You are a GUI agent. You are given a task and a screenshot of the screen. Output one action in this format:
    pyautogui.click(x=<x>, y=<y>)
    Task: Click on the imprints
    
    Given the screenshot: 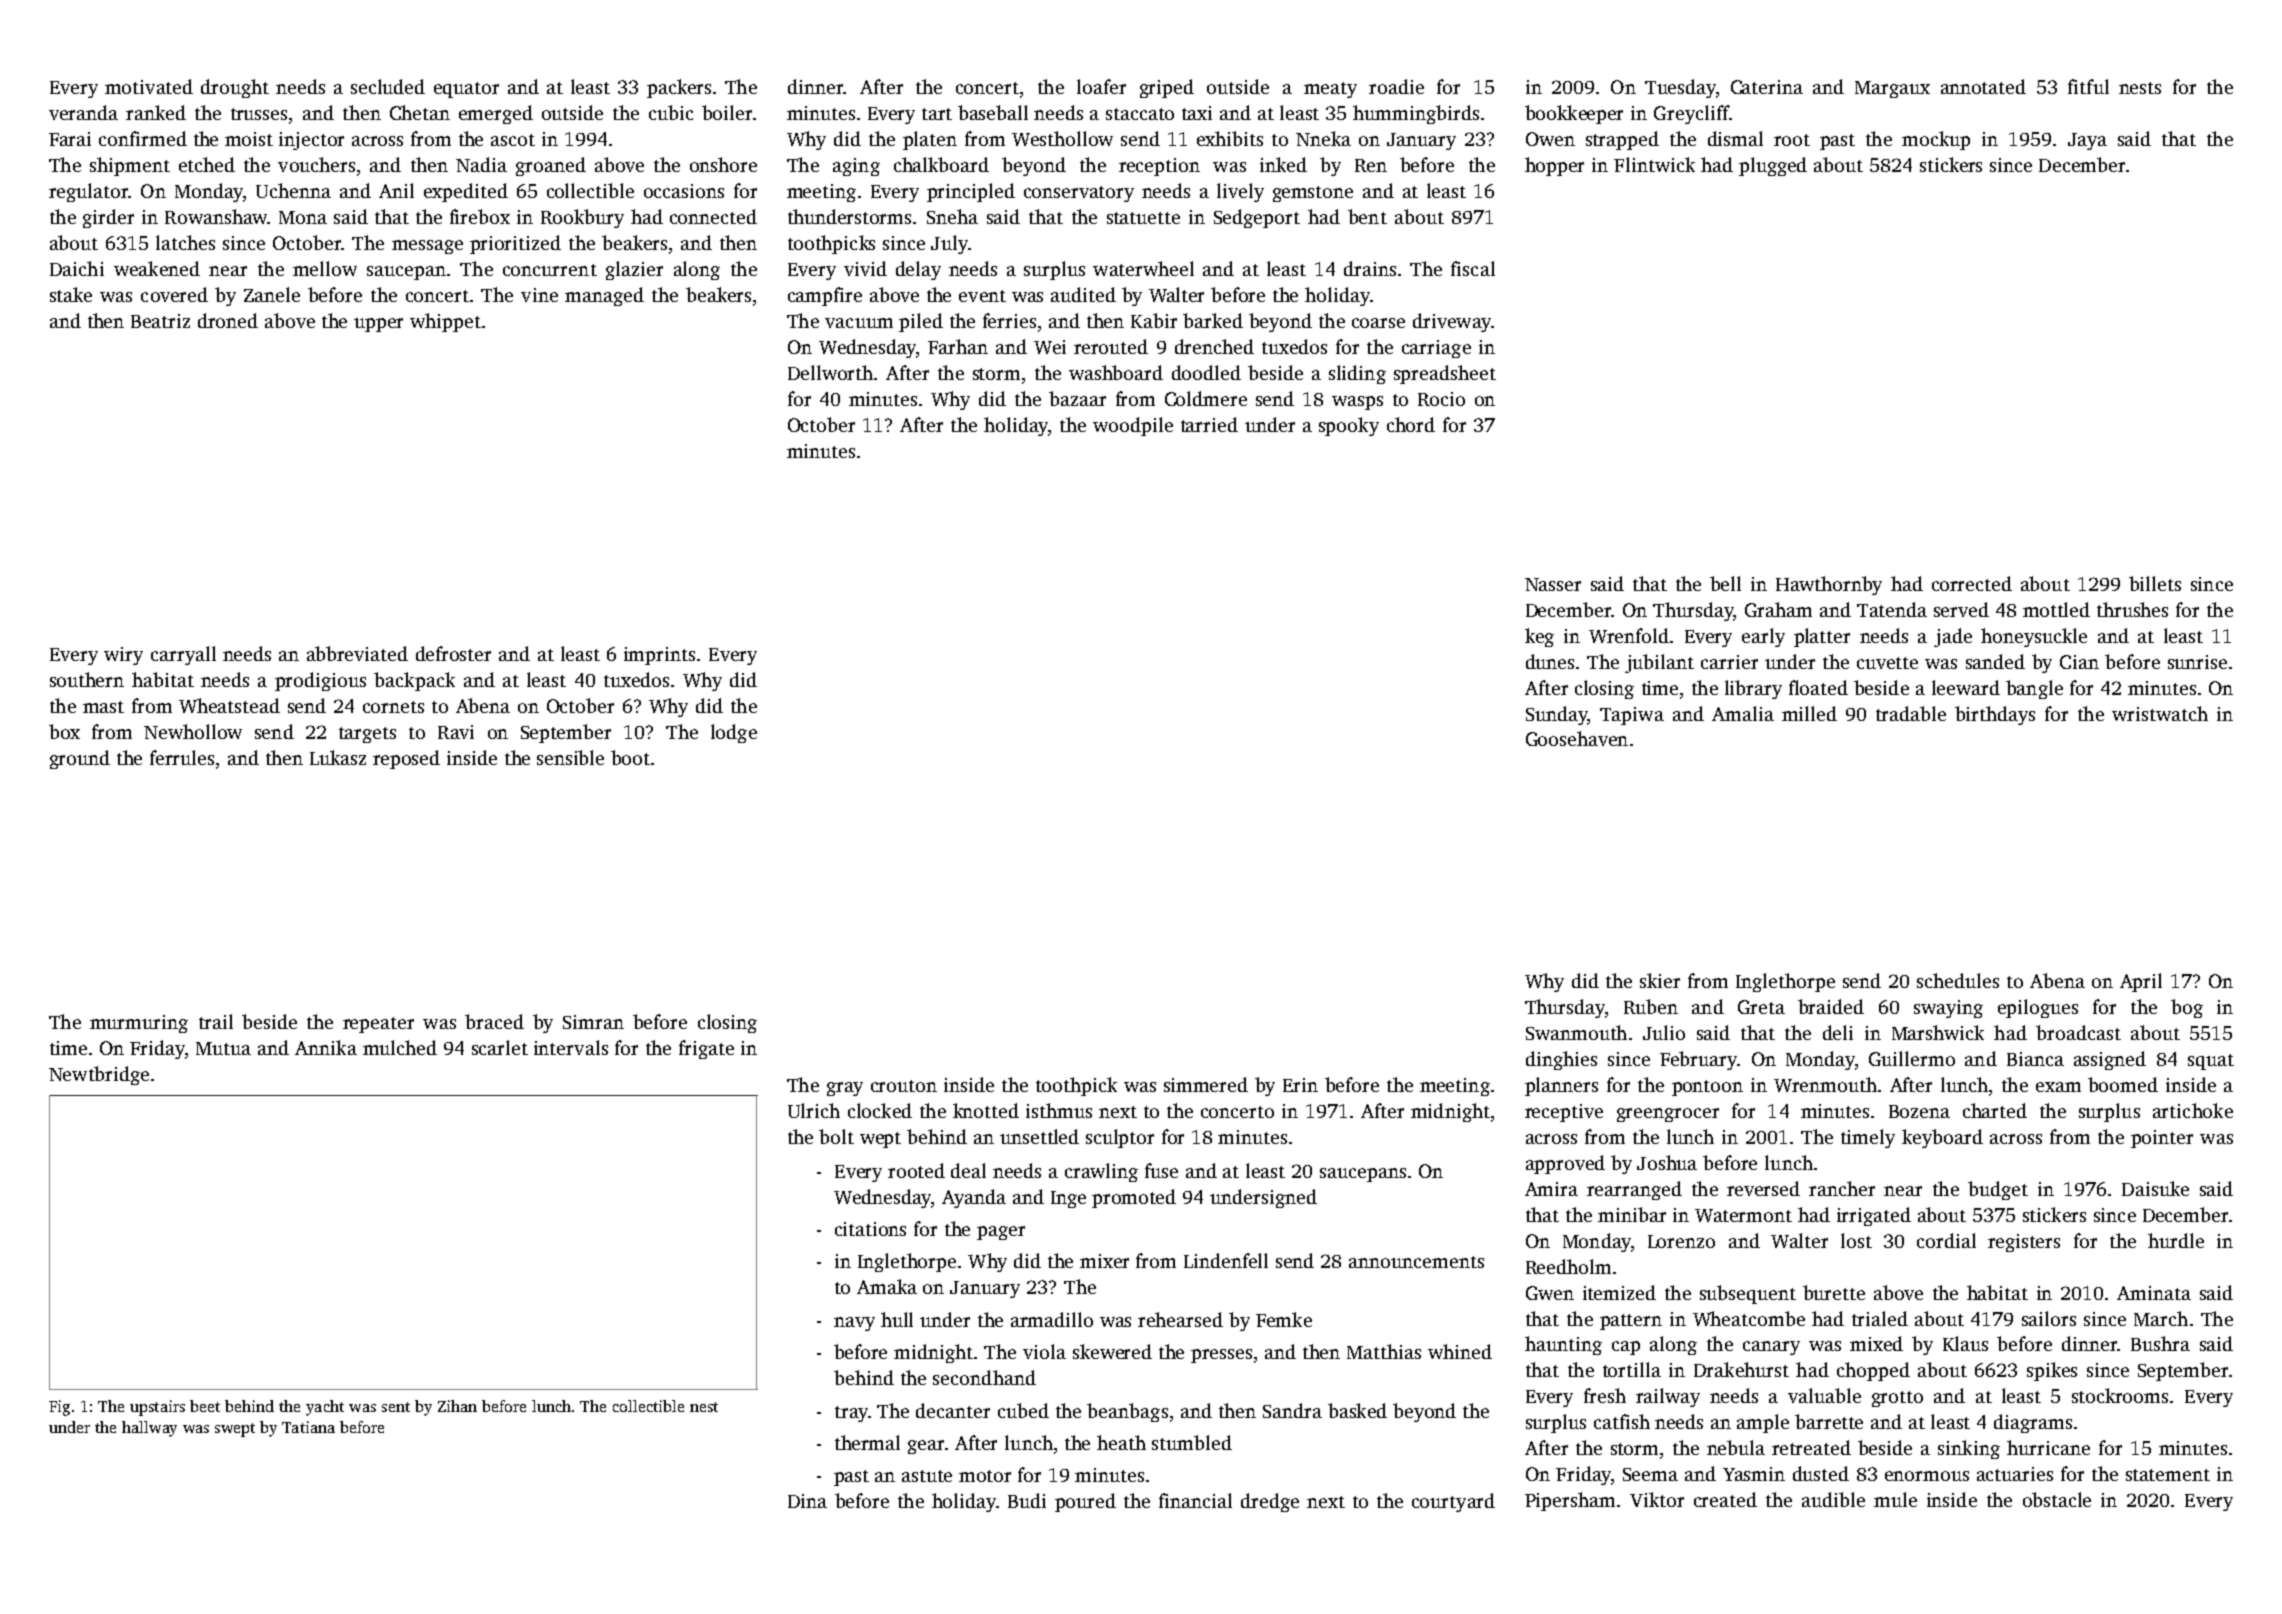 What is the action you would take?
    pyautogui.click(x=659, y=656)
